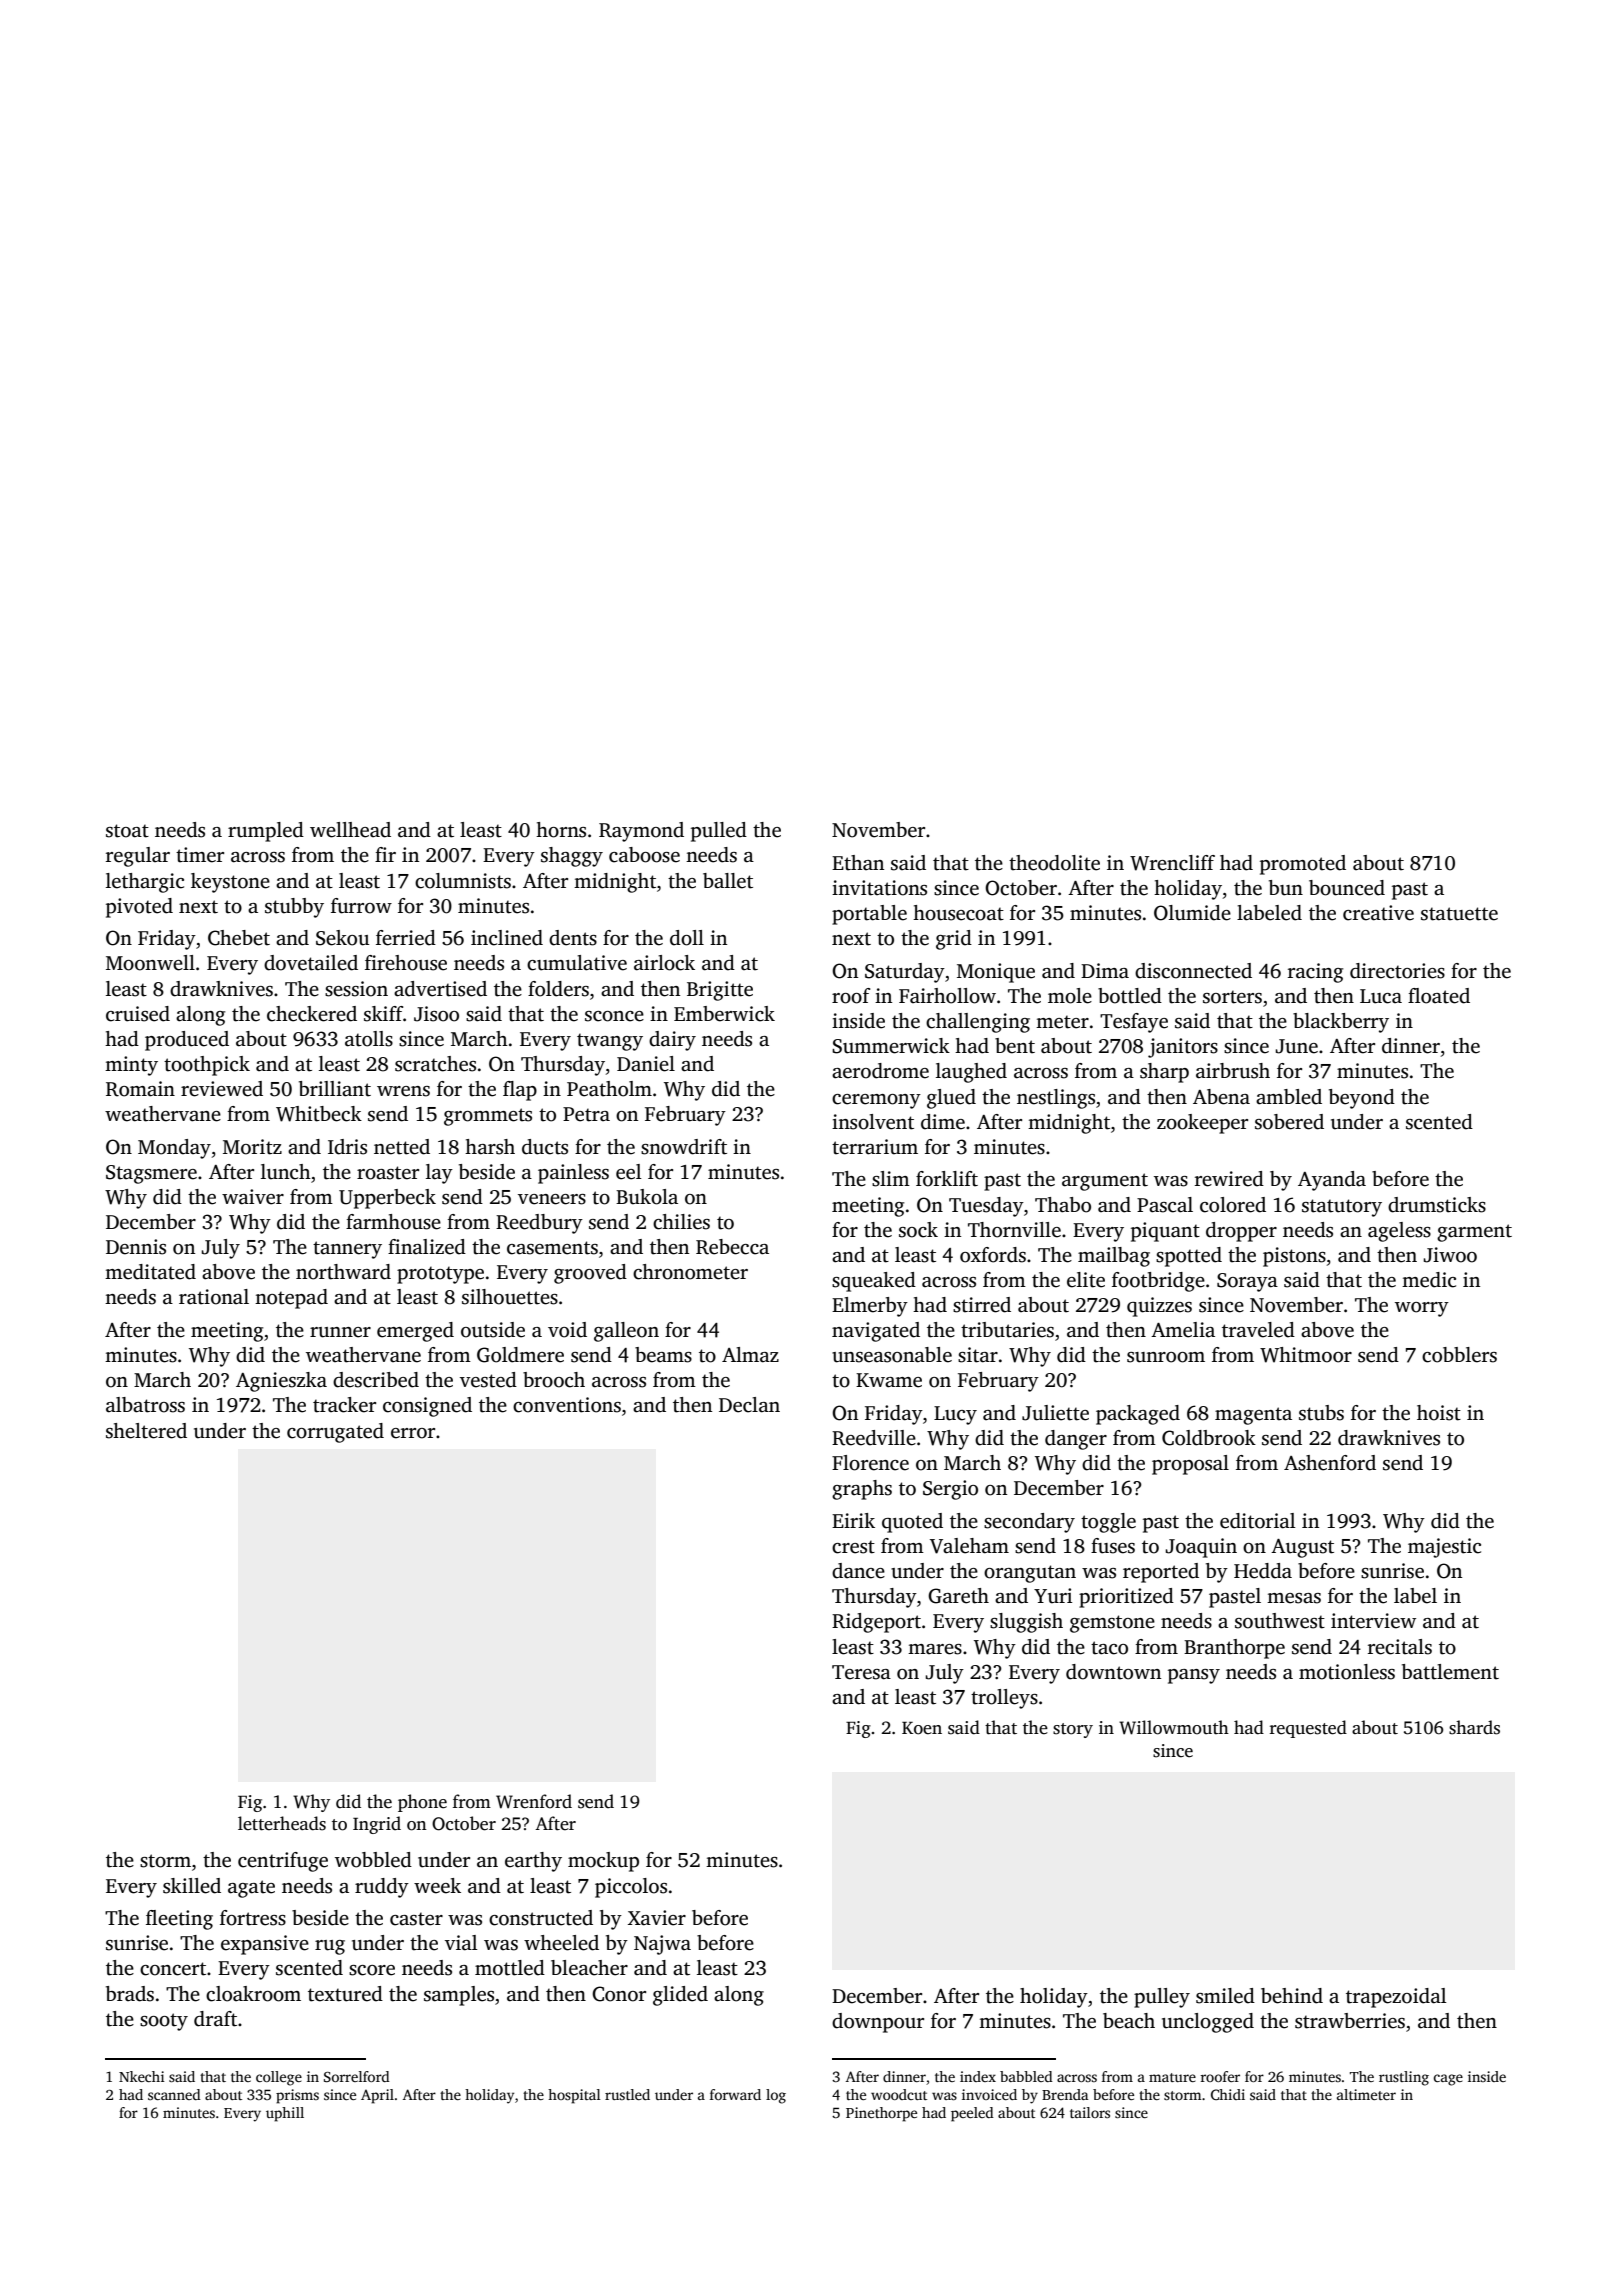  I want to click on tracker, so click(344, 1405).
